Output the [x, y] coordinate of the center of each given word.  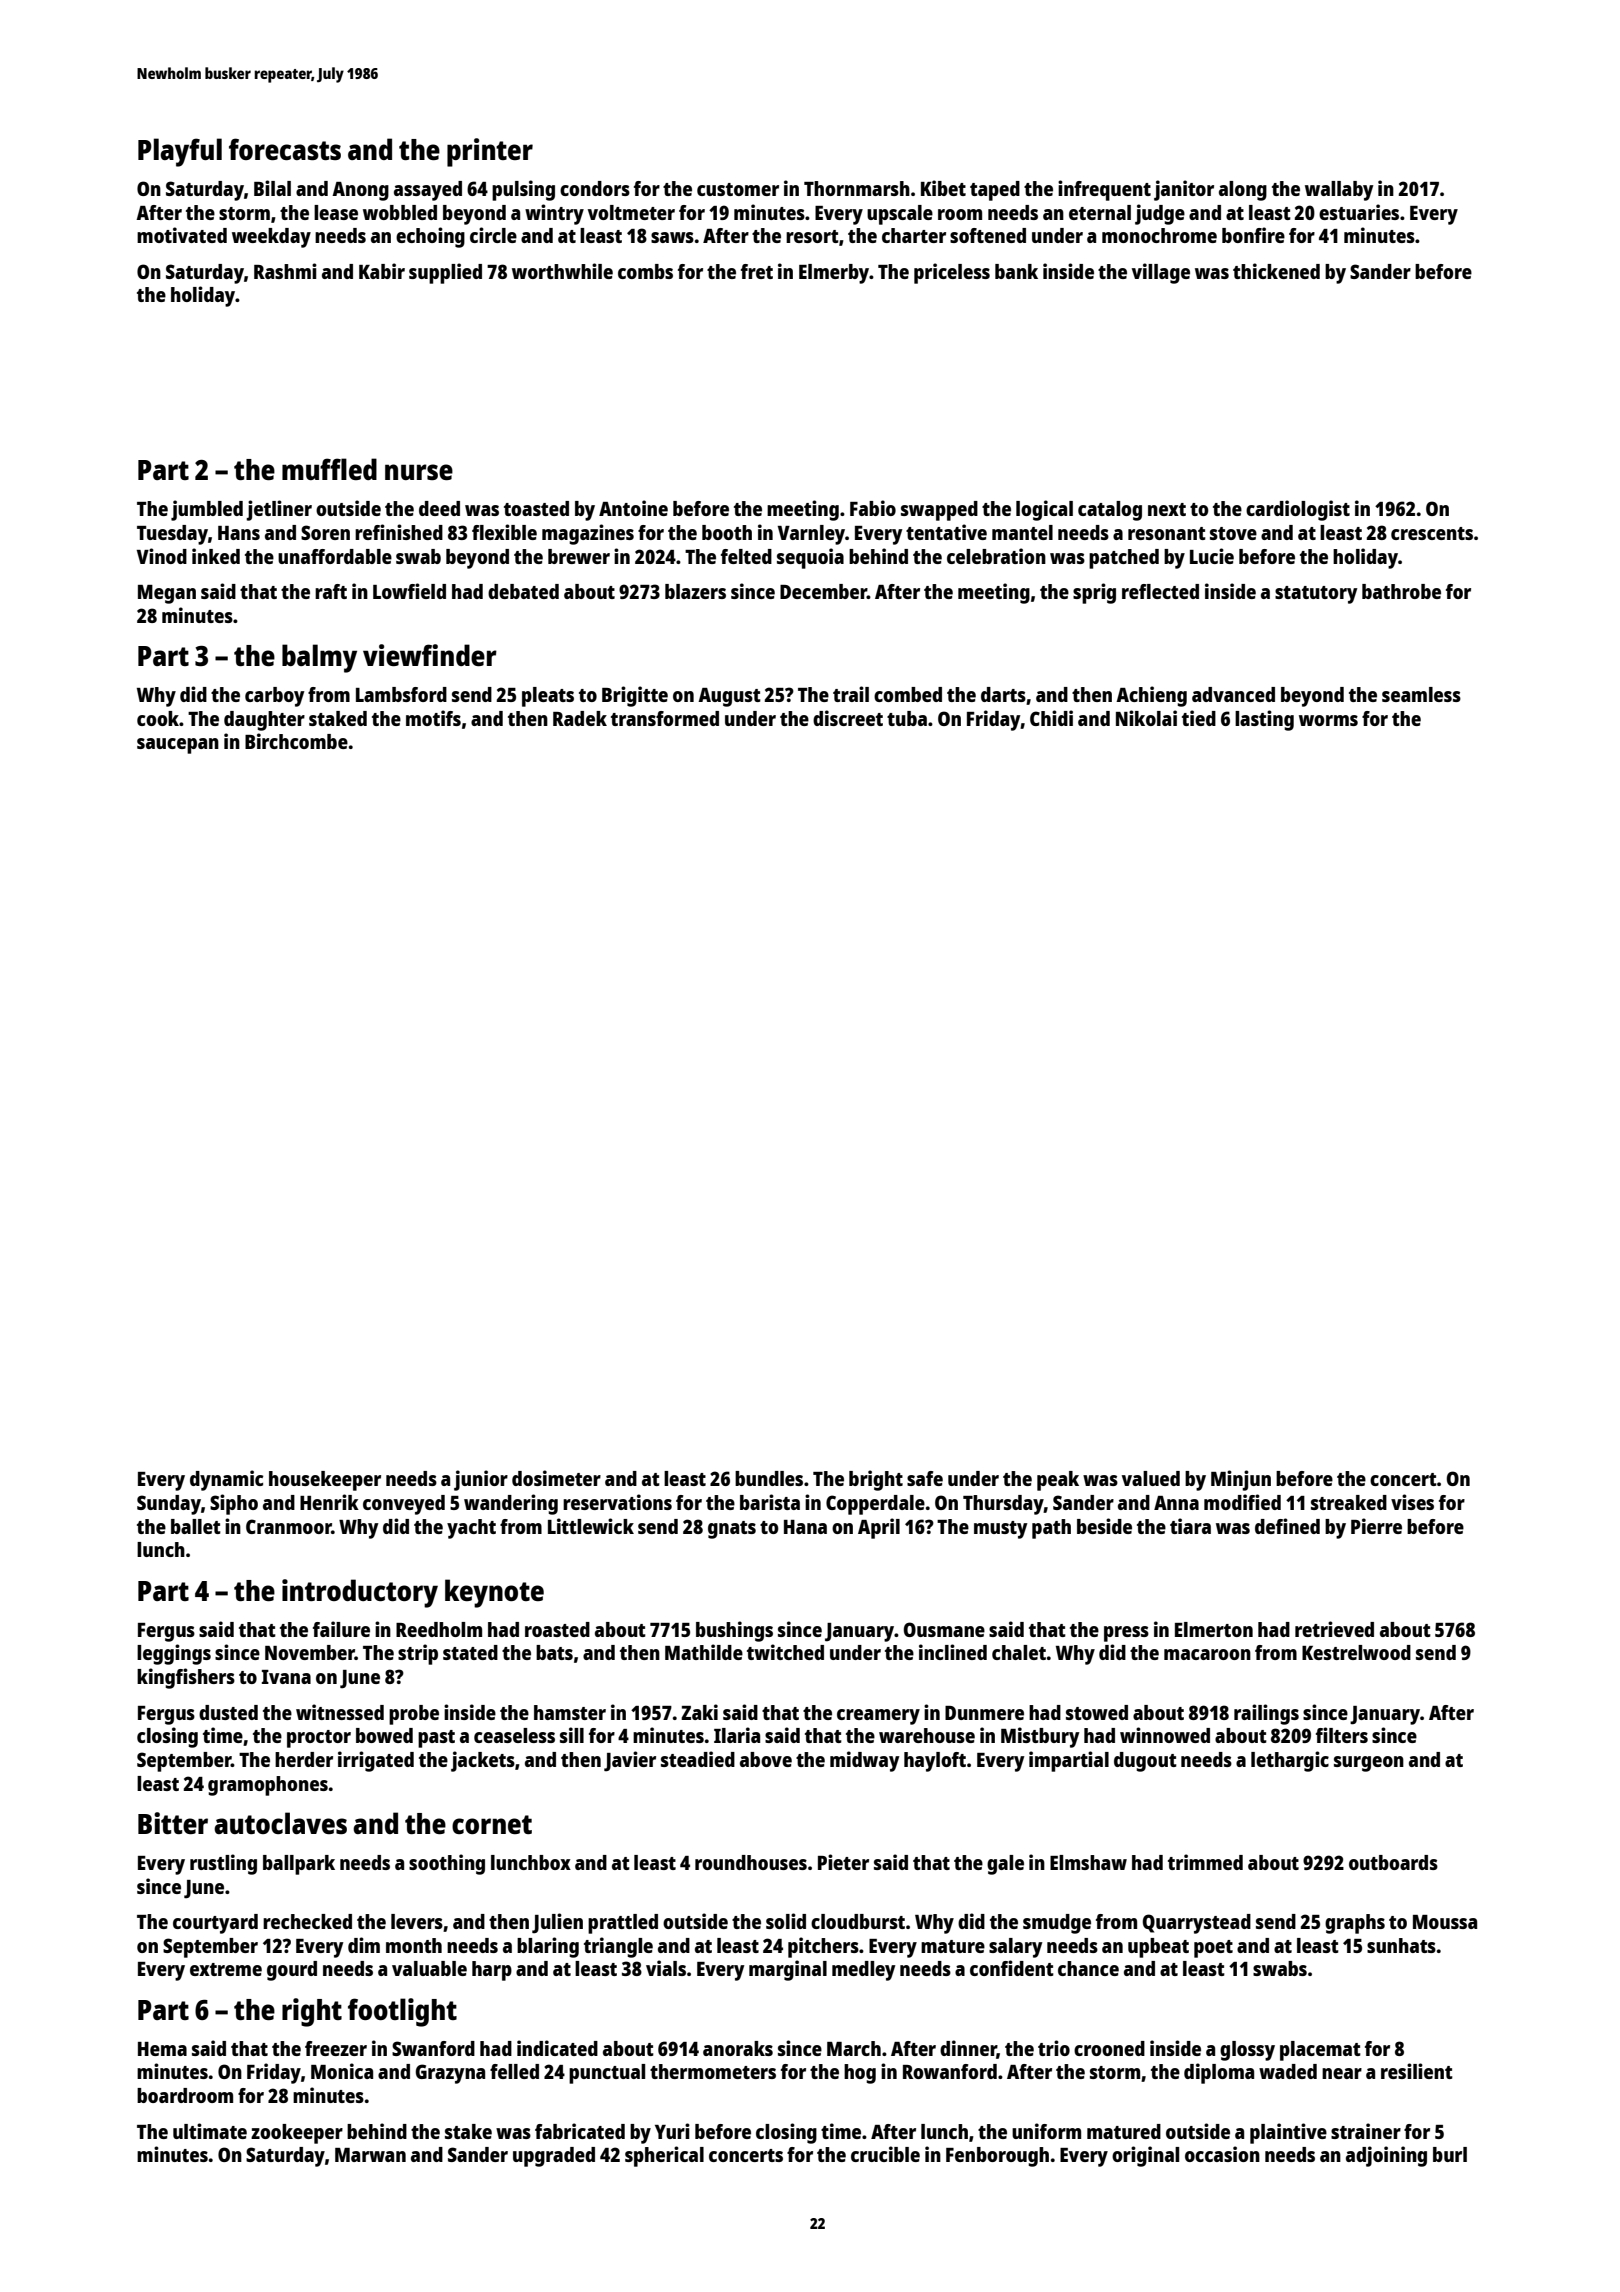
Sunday [169, 1505]
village [1161, 273]
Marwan [370, 2155]
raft [331, 591]
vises [1412, 1502]
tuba [907, 718]
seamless [1421, 694]
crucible [885, 2154]
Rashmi [285, 271]
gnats [732, 1530]
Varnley [811, 535]
